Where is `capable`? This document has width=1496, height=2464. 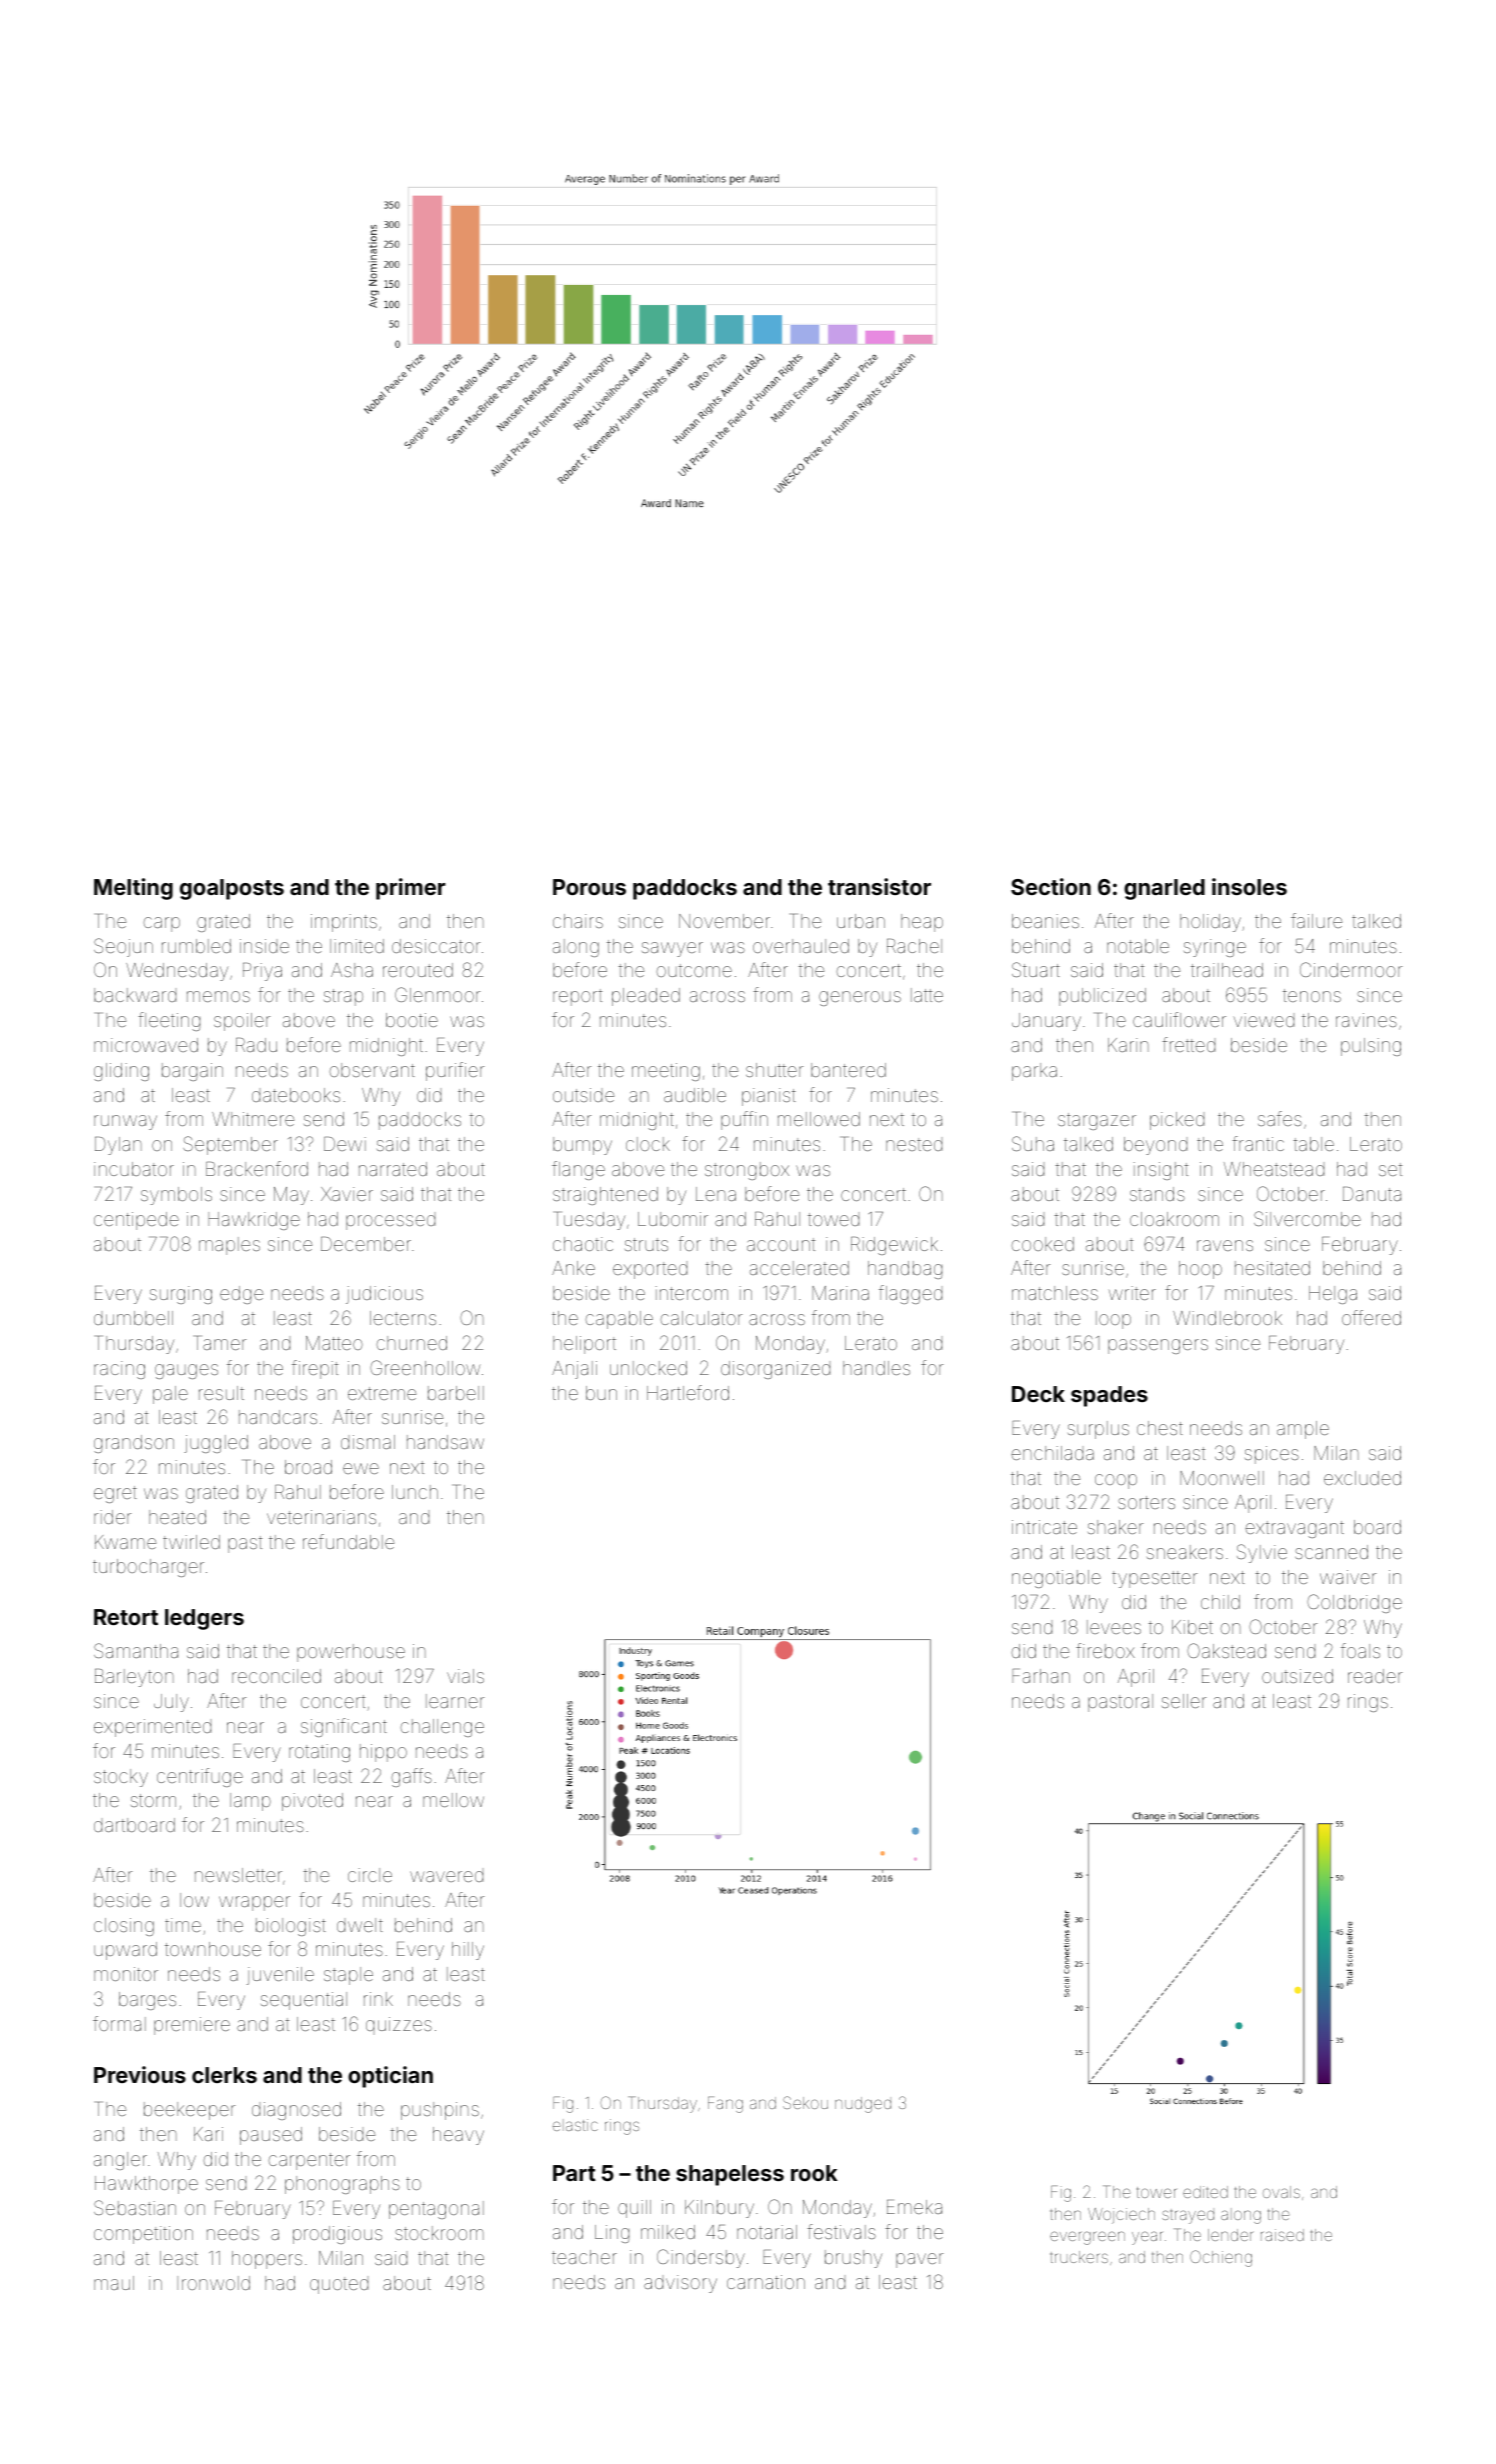 capable is located at coordinates (619, 1320).
